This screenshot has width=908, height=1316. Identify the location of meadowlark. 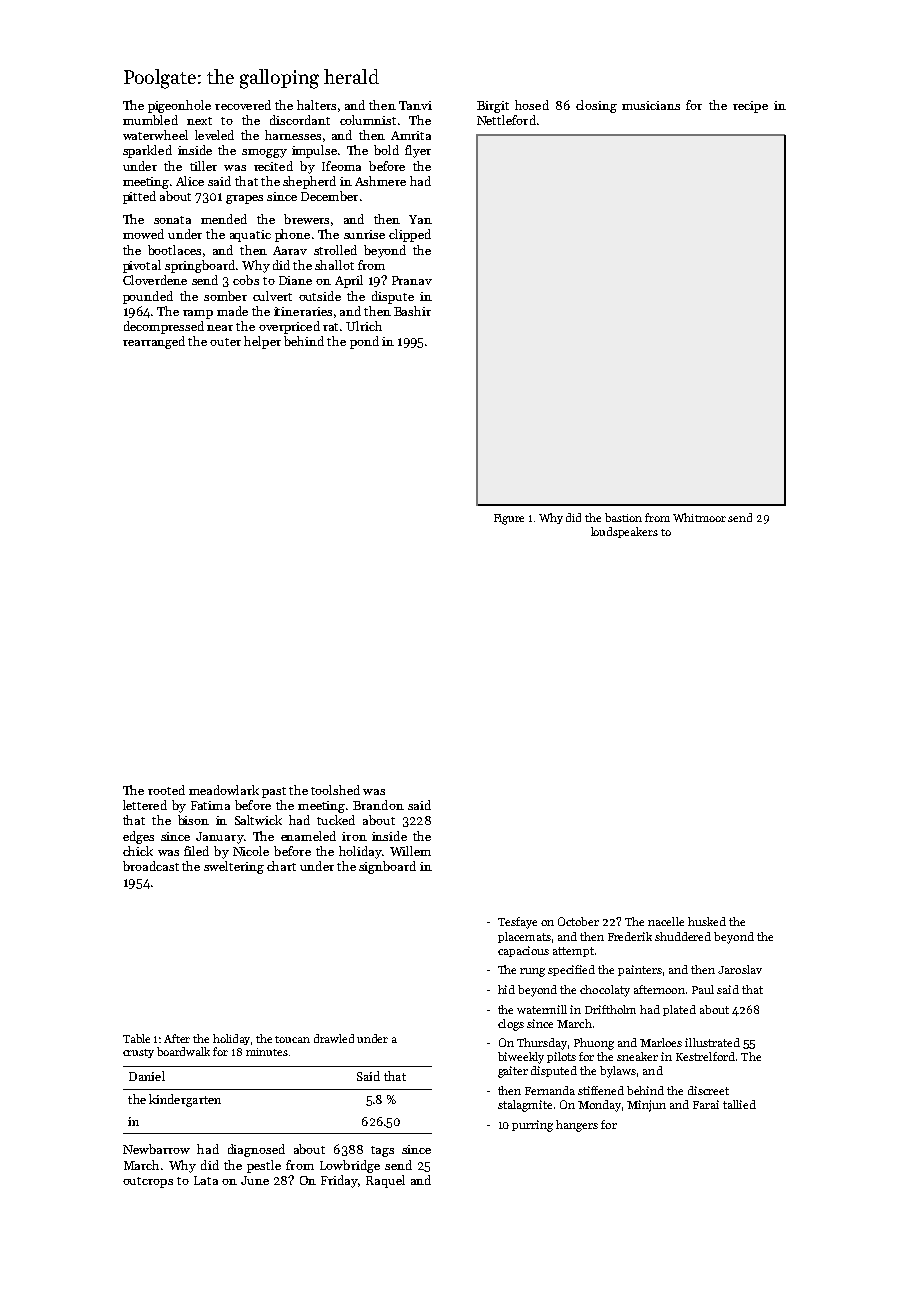
(224, 790).
